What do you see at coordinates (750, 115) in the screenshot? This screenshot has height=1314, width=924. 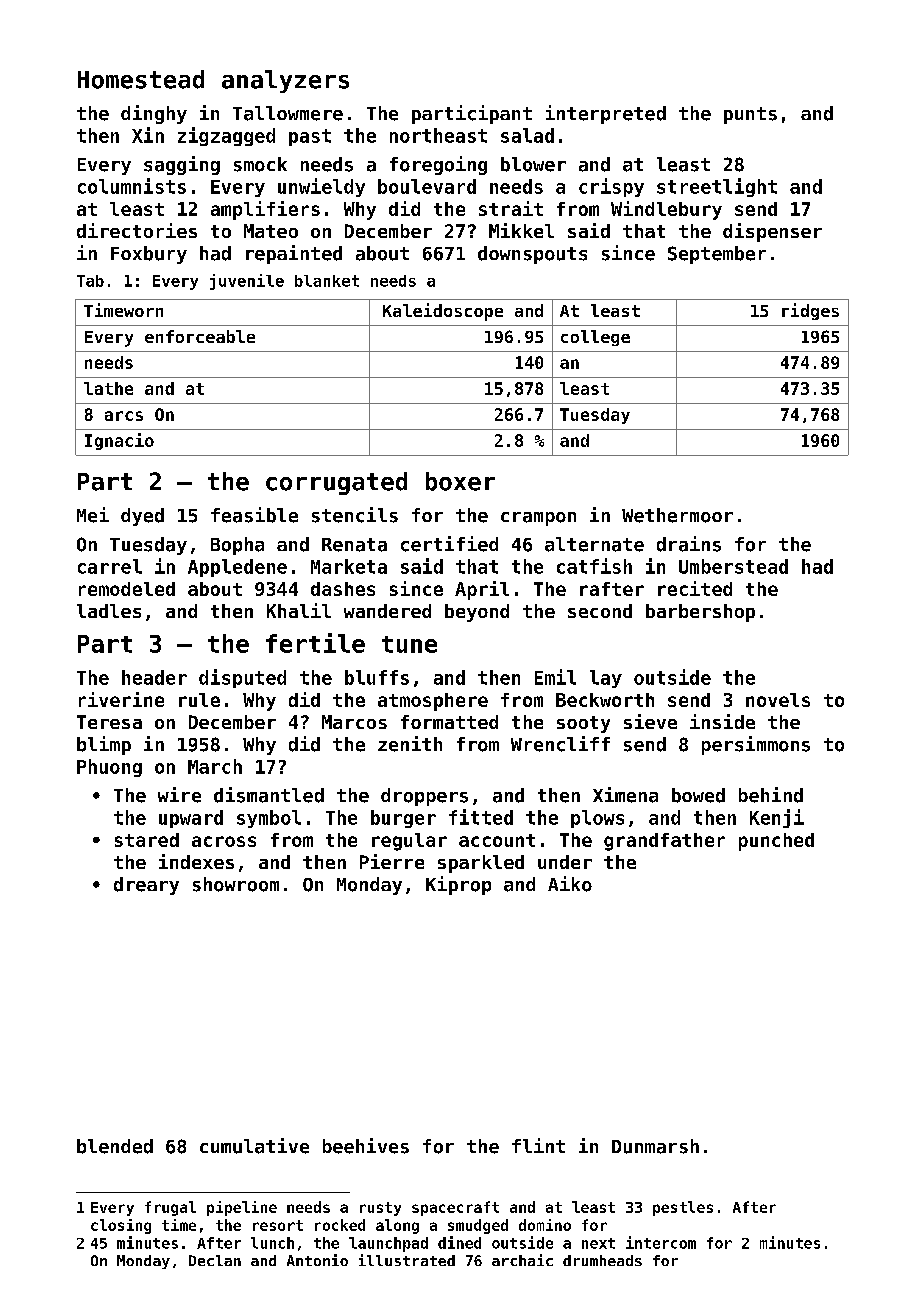 I see `punts` at bounding box center [750, 115].
